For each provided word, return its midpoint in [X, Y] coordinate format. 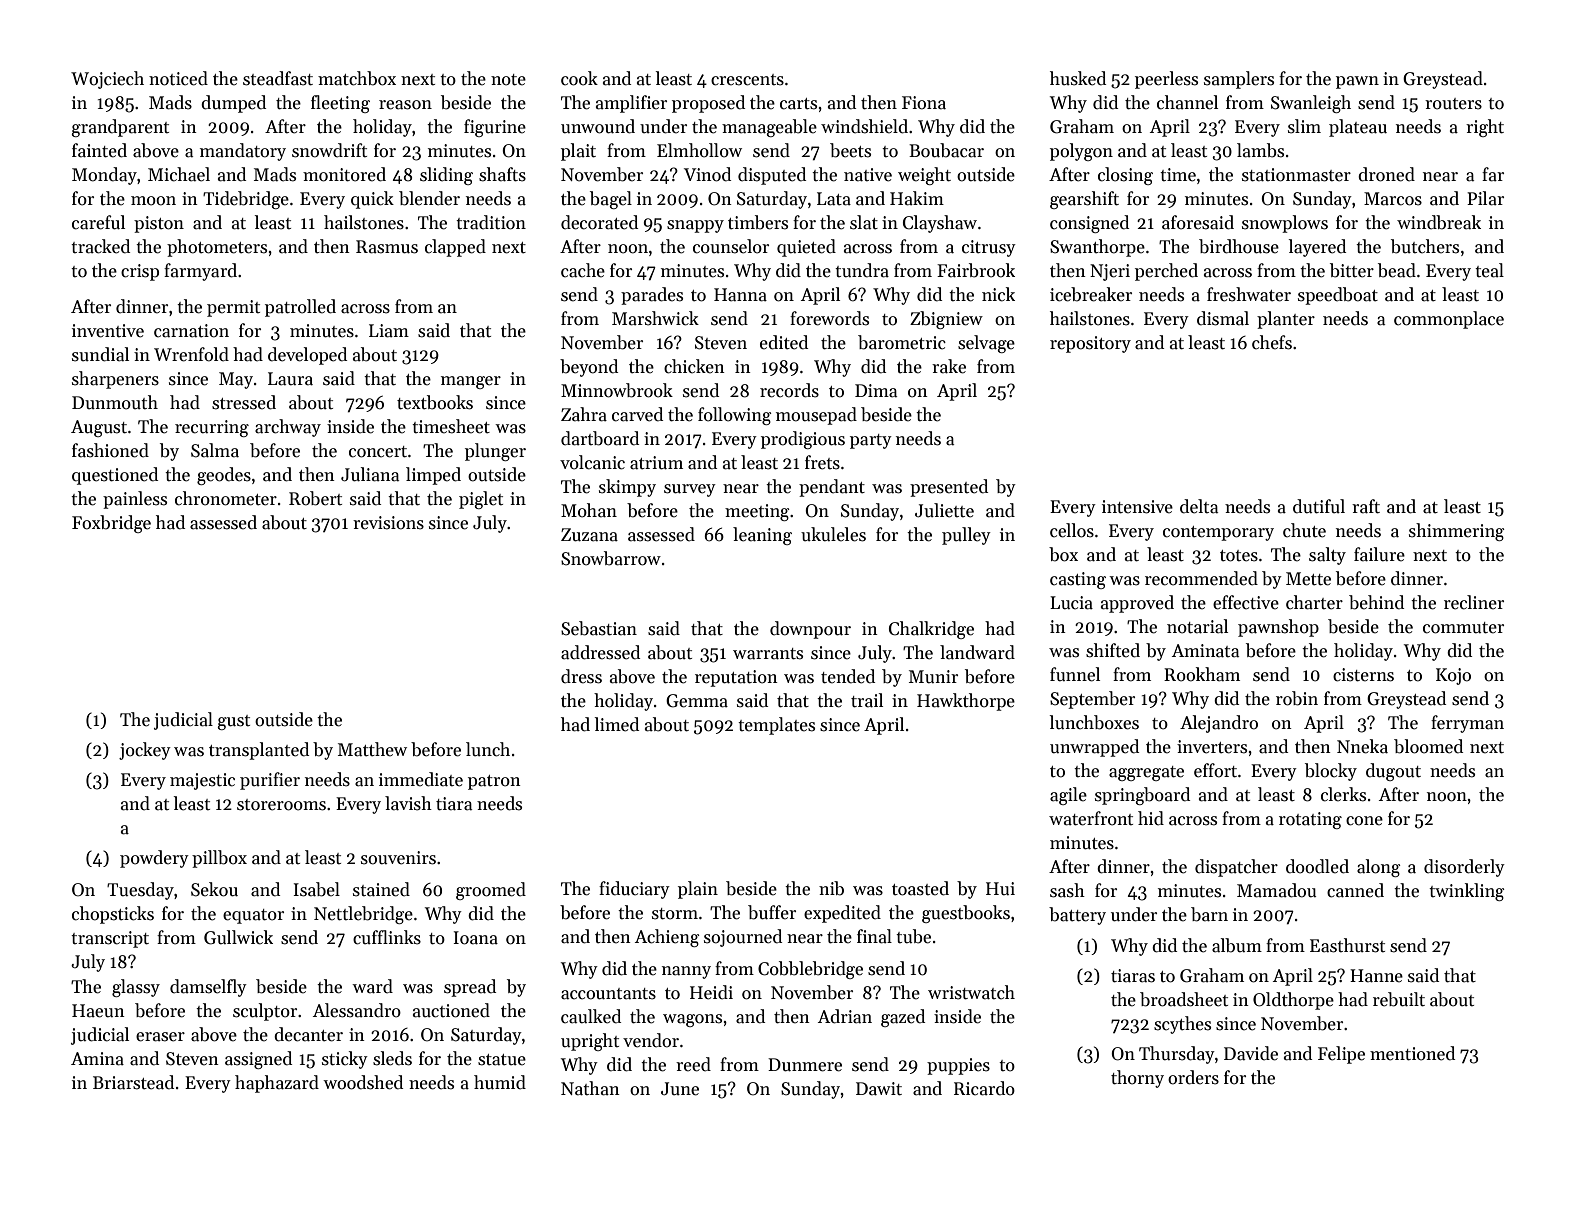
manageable [769, 128]
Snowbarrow [611, 558]
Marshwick [655, 318]
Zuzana [589, 535]
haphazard [277, 1084]
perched [1166, 272]
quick [372, 200]
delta [1199, 506]
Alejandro [1219, 724]
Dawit [879, 1089]
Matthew [372, 749]
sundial [100, 354]
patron [494, 782]
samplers [1239, 80]
